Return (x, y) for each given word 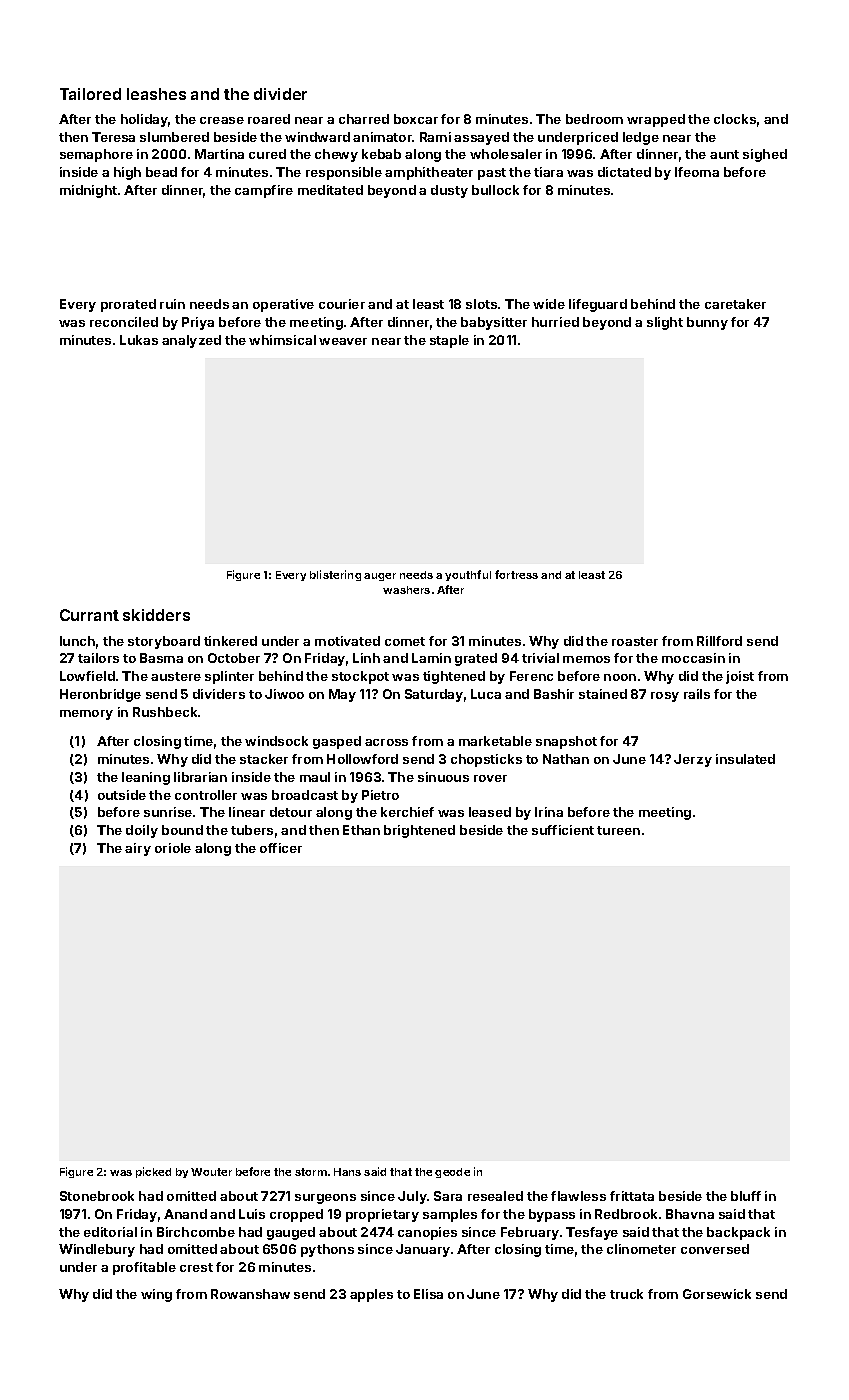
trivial (540, 658)
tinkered (230, 641)
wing (156, 1295)
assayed (481, 138)
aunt (724, 154)
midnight (88, 191)
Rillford (719, 641)
